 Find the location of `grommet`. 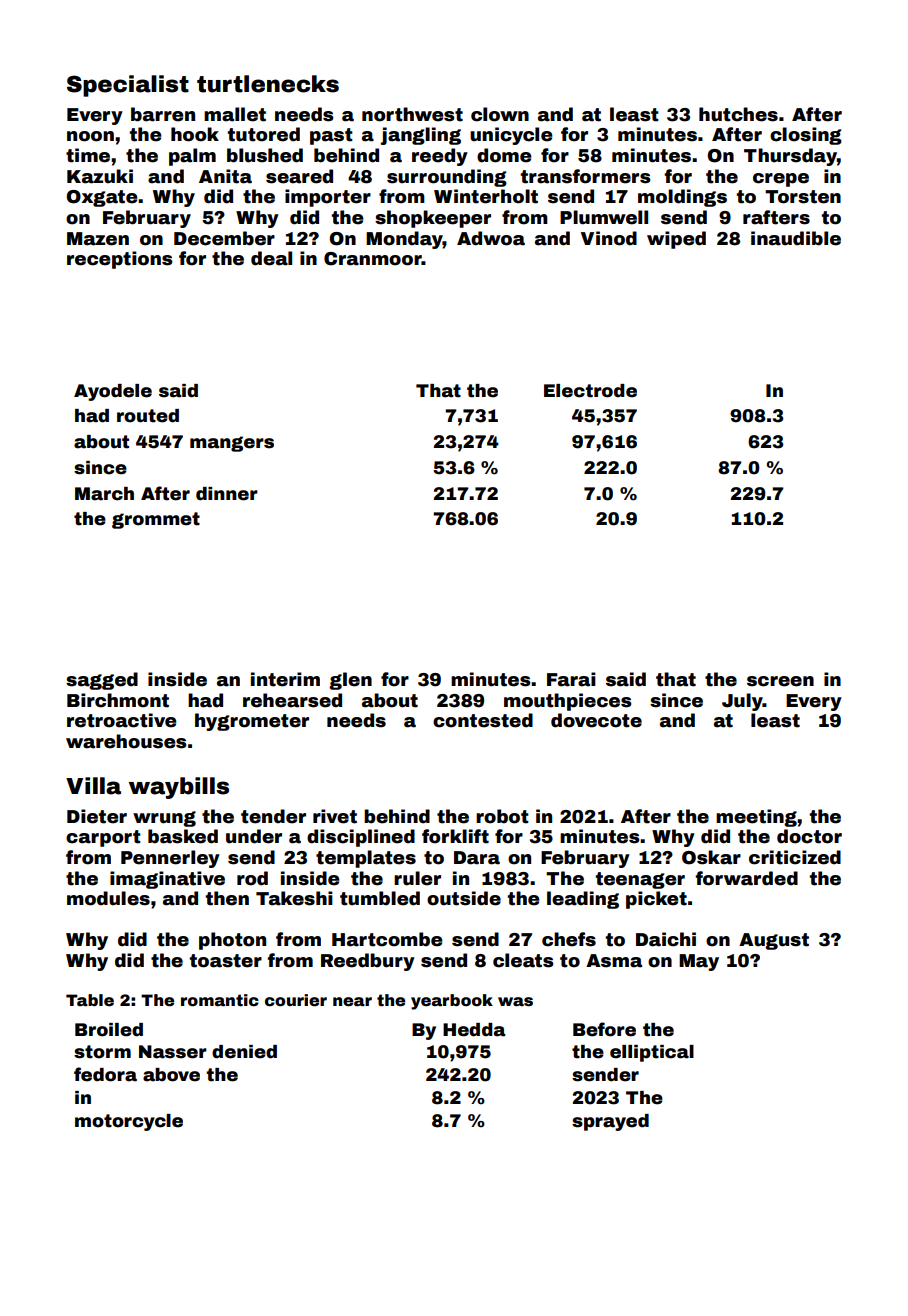

grommet is located at coordinates (156, 520).
